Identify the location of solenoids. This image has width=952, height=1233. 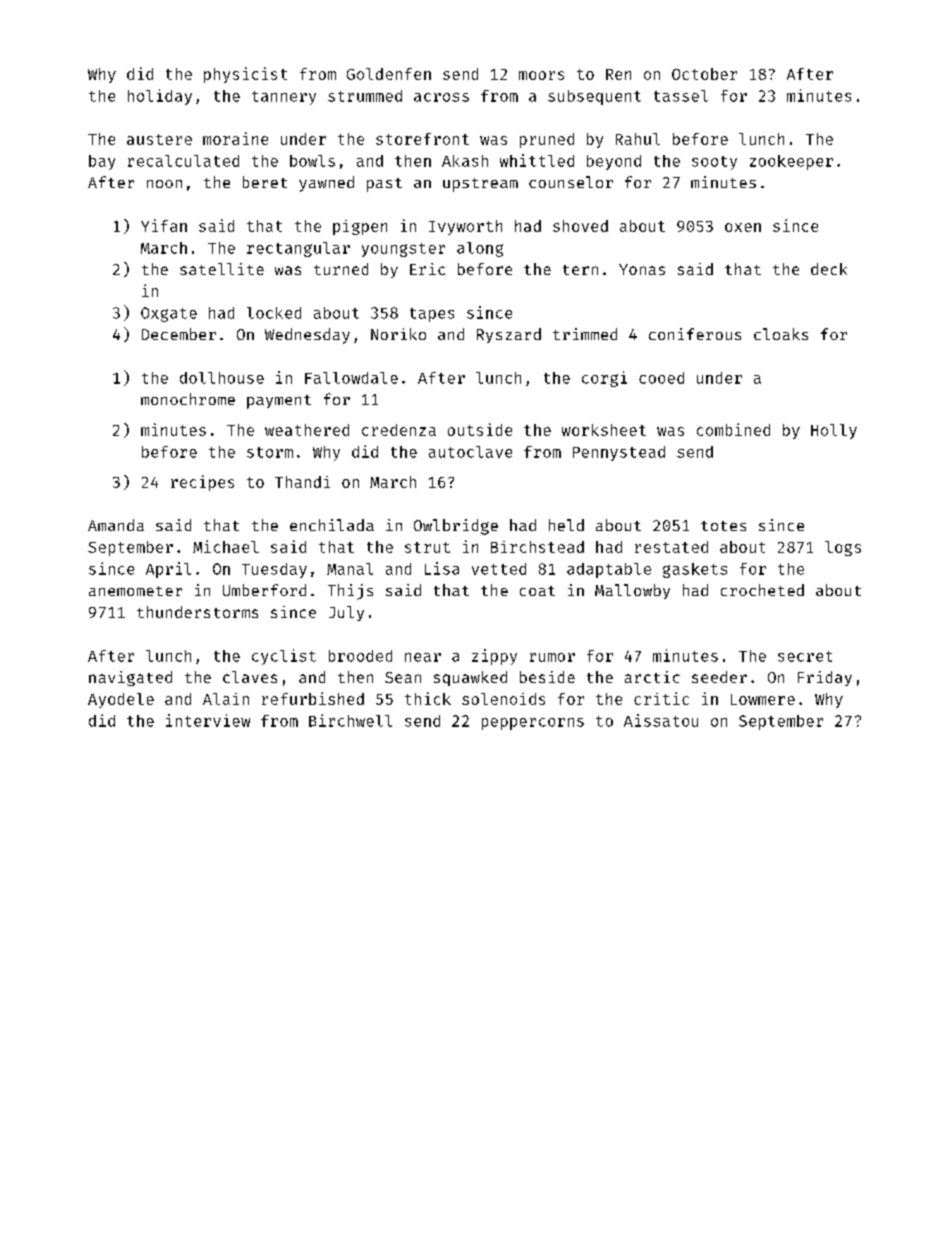
(503, 699).
